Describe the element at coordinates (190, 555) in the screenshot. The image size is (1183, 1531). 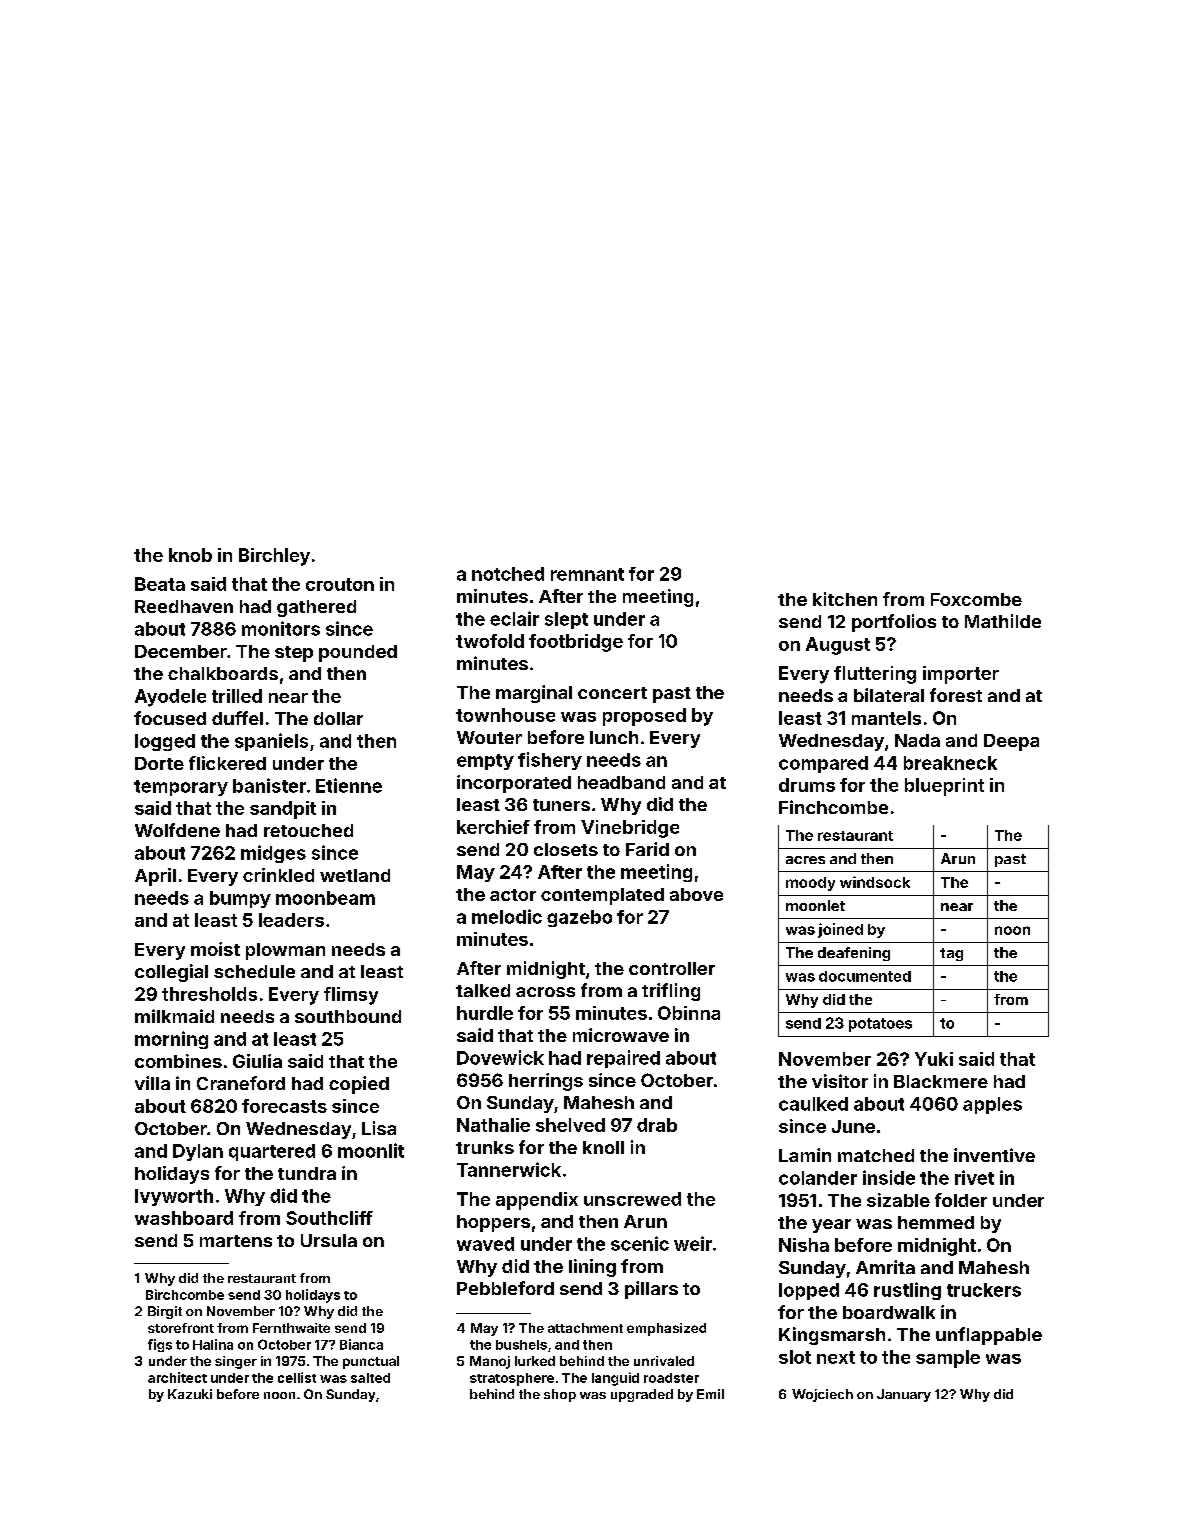
I see `knob` at that location.
